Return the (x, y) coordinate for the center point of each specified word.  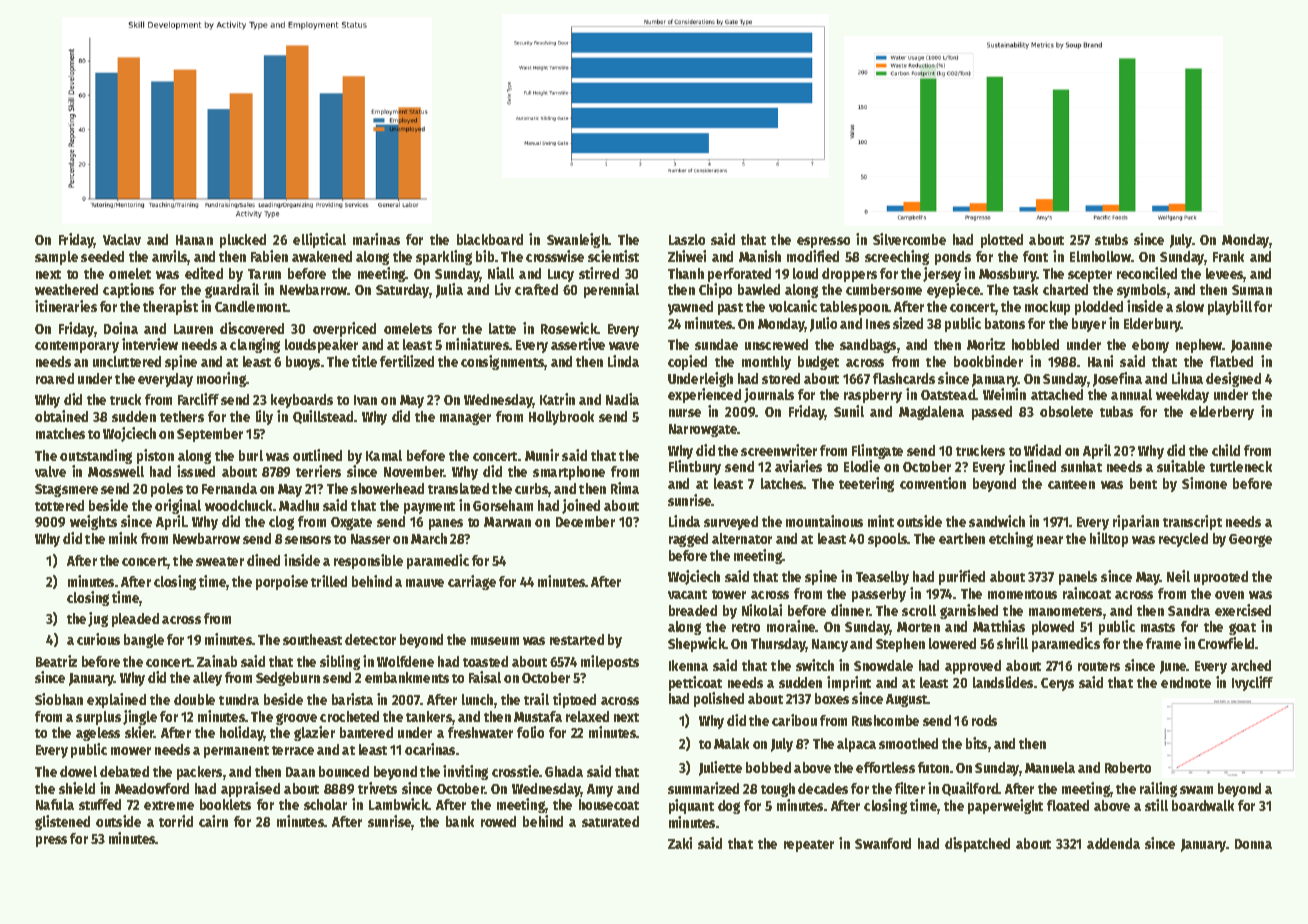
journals (769, 395)
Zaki (680, 843)
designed (1233, 379)
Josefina (1117, 379)
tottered (59, 505)
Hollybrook (561, 418)
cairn (213, 821)
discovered (252, 328)
